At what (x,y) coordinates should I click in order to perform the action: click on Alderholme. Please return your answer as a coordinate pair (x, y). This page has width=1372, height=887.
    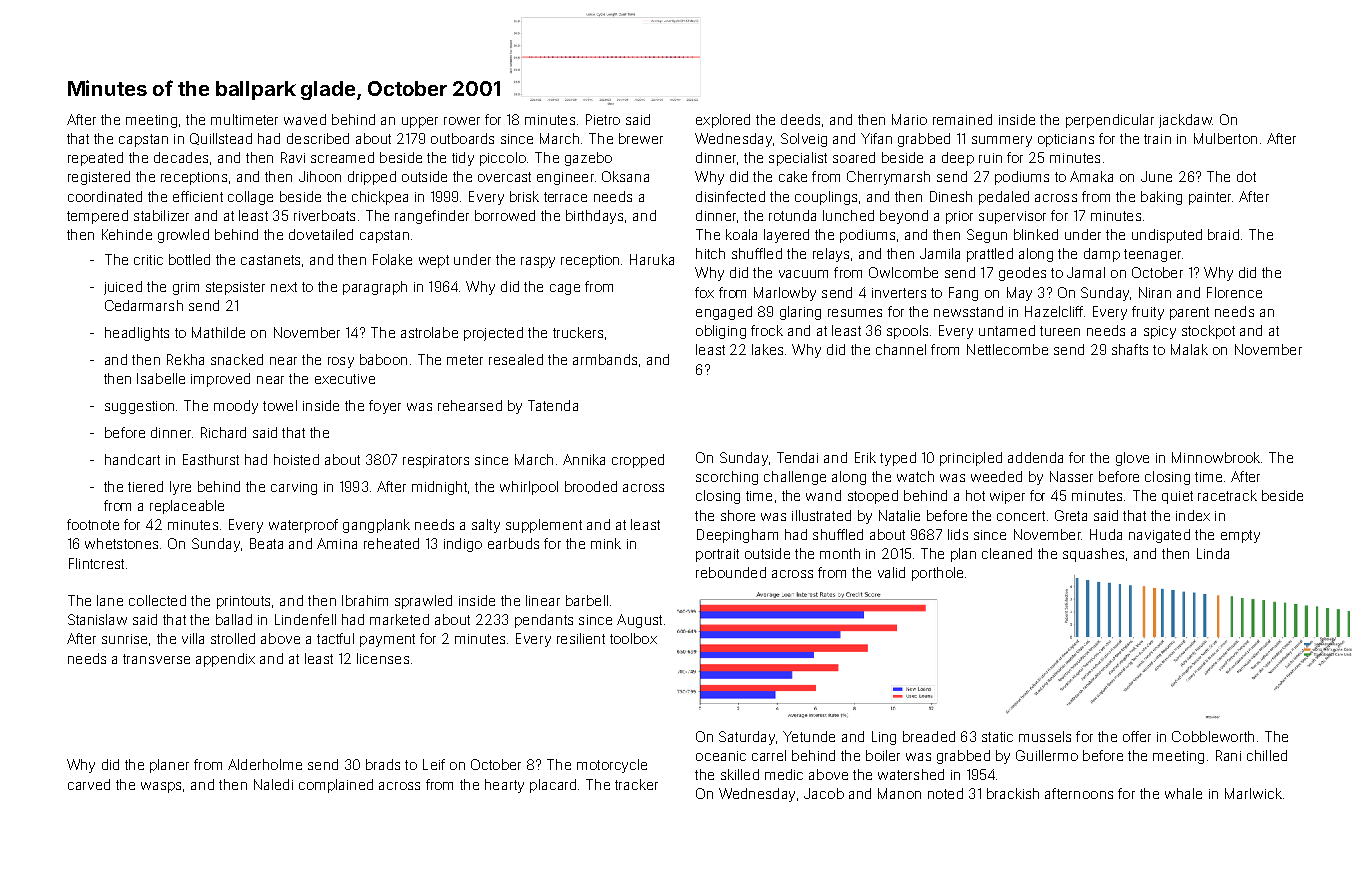
    Looking at the image, I should click on (265, 764).
